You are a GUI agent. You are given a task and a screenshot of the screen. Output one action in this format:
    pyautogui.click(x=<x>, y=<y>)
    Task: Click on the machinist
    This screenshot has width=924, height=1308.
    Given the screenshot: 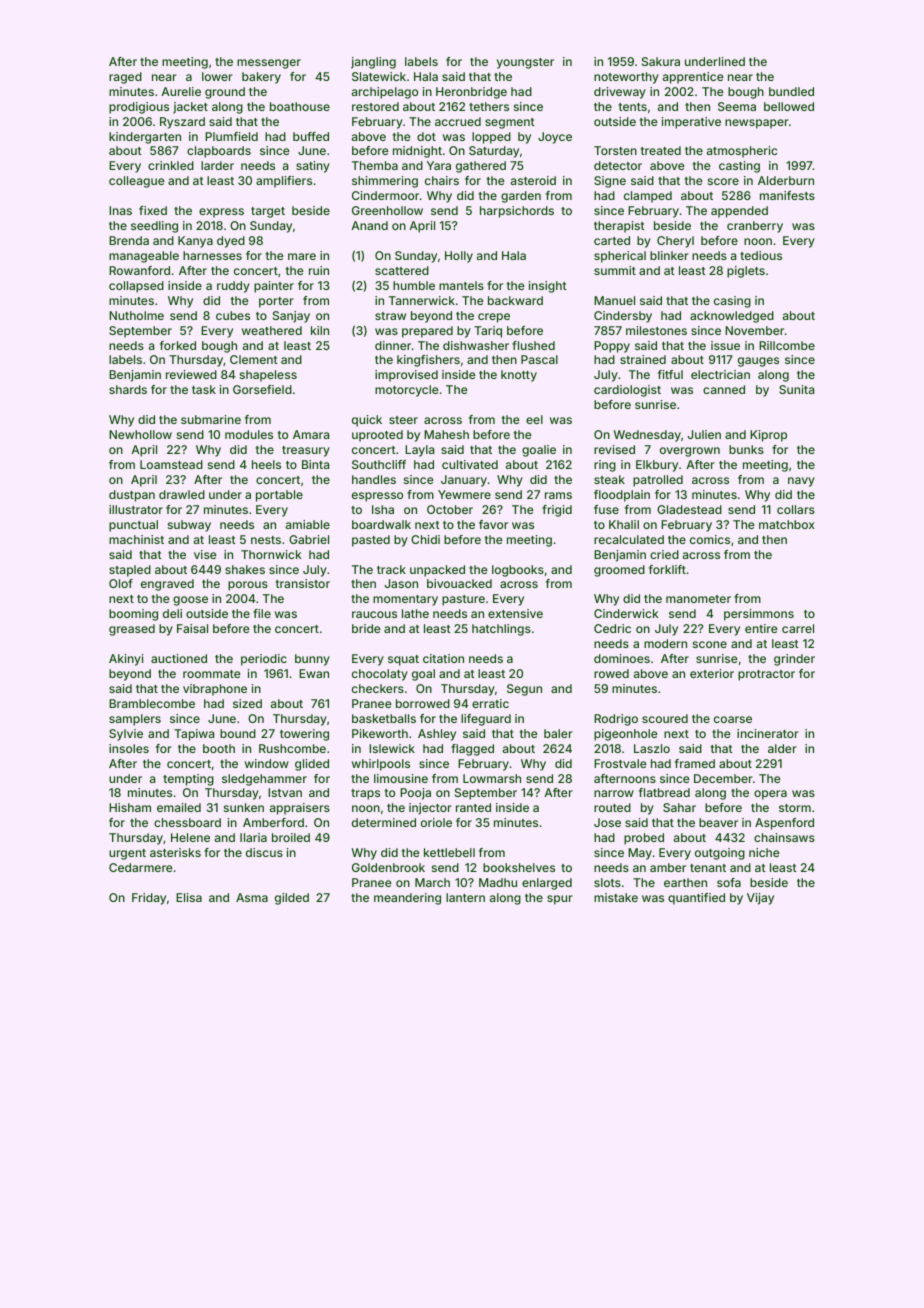 What is the action you would take?
    pyautogui.click(x=136, y=539)
